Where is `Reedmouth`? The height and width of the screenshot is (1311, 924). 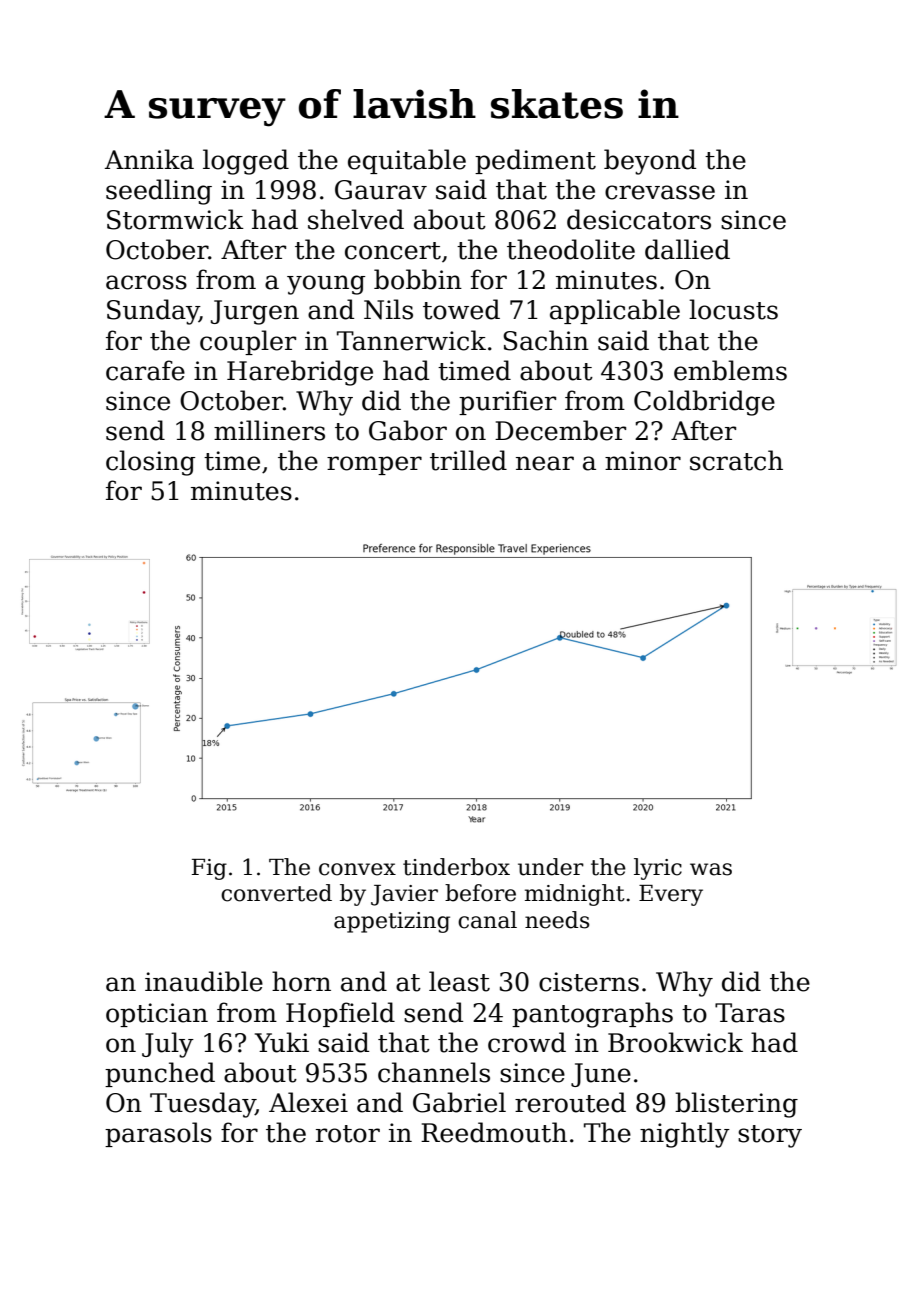
Reedmouth is located at coordinates (494, 1132).
